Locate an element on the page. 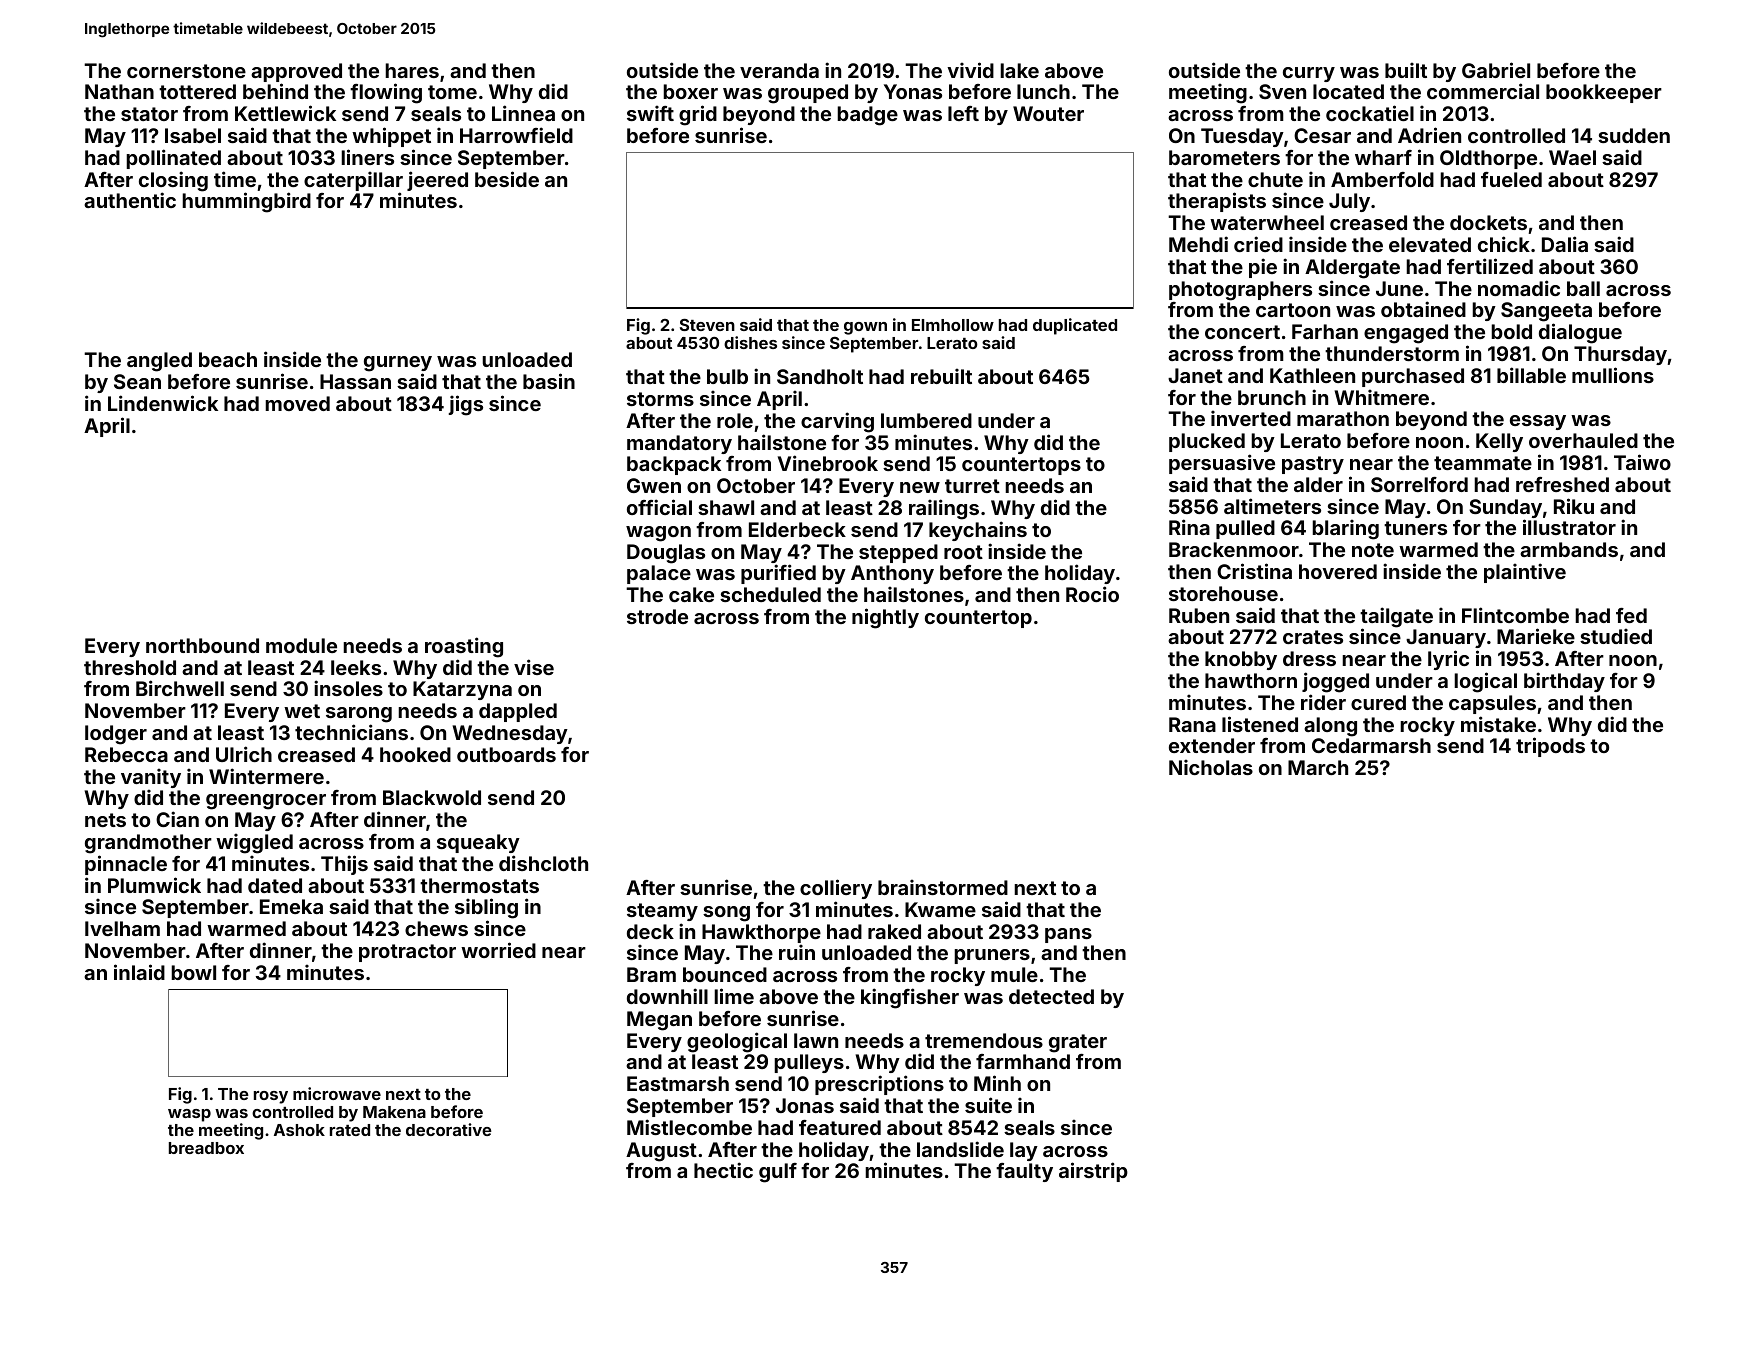 The image size is (1760, 1360). Minh is located at coordinates (997, 1083).
